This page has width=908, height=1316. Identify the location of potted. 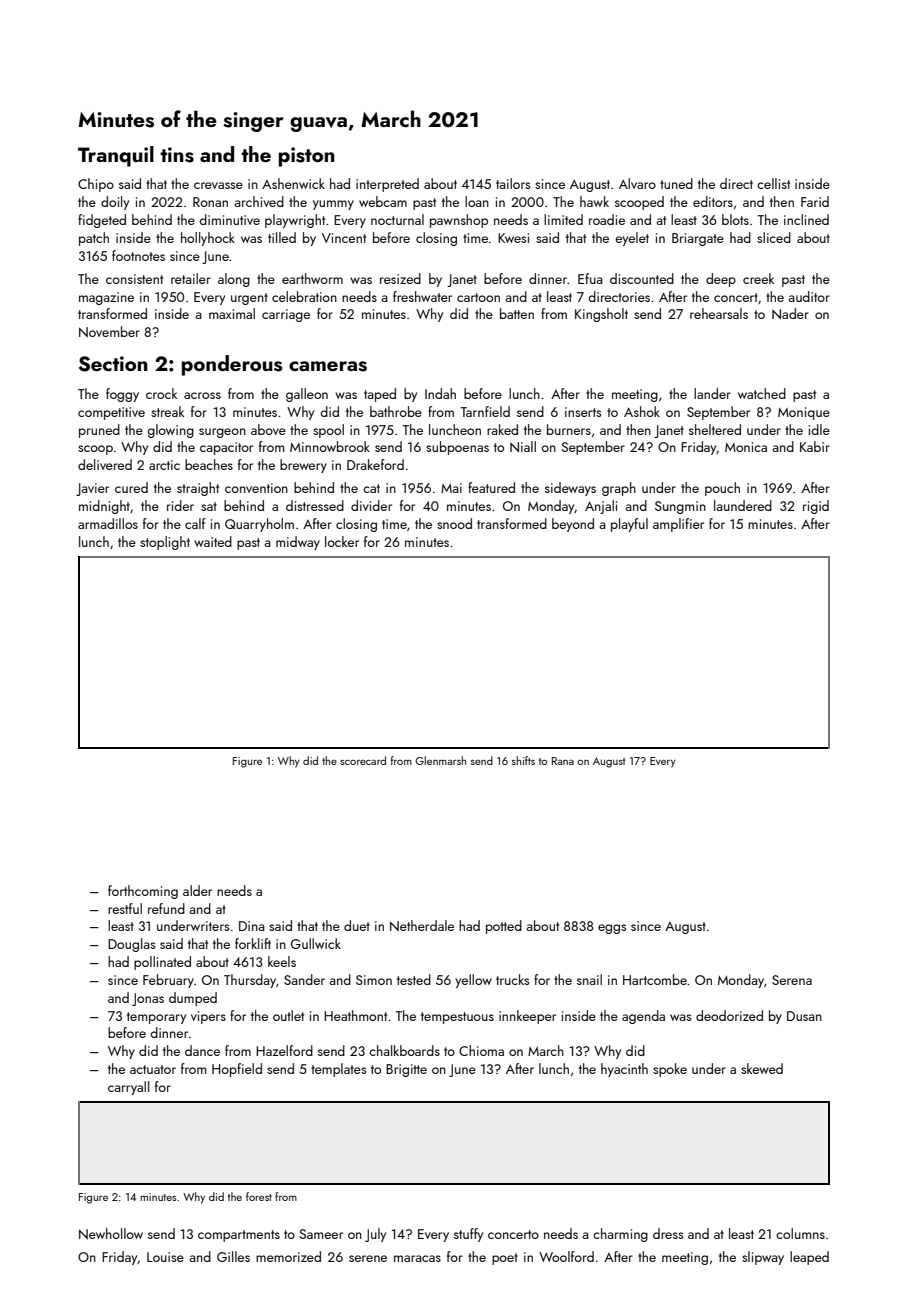
(504, 927).
